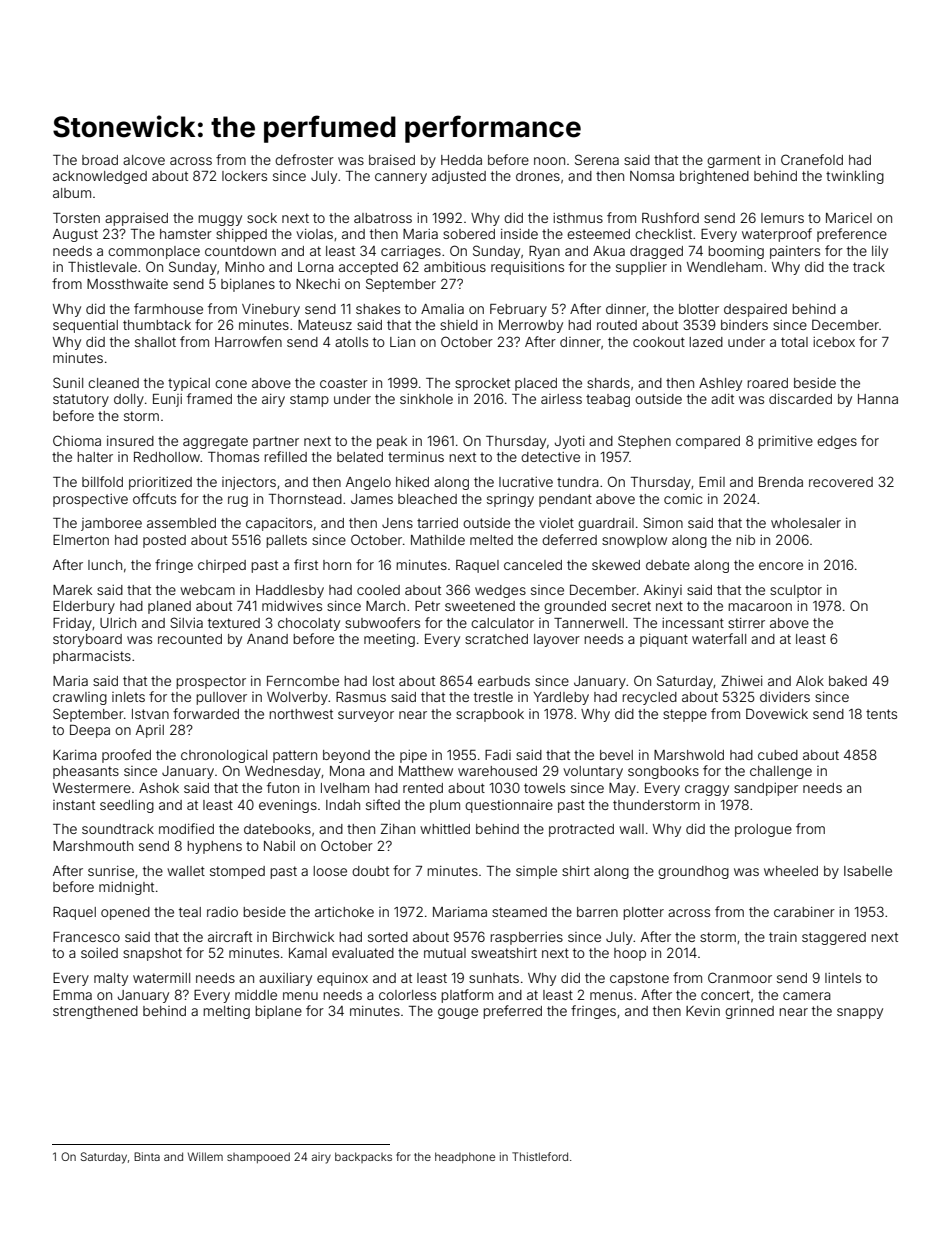 Image resolution: width=952 pixels, height=1233 pixels. I want to click on Serena, so click(597, 159).
